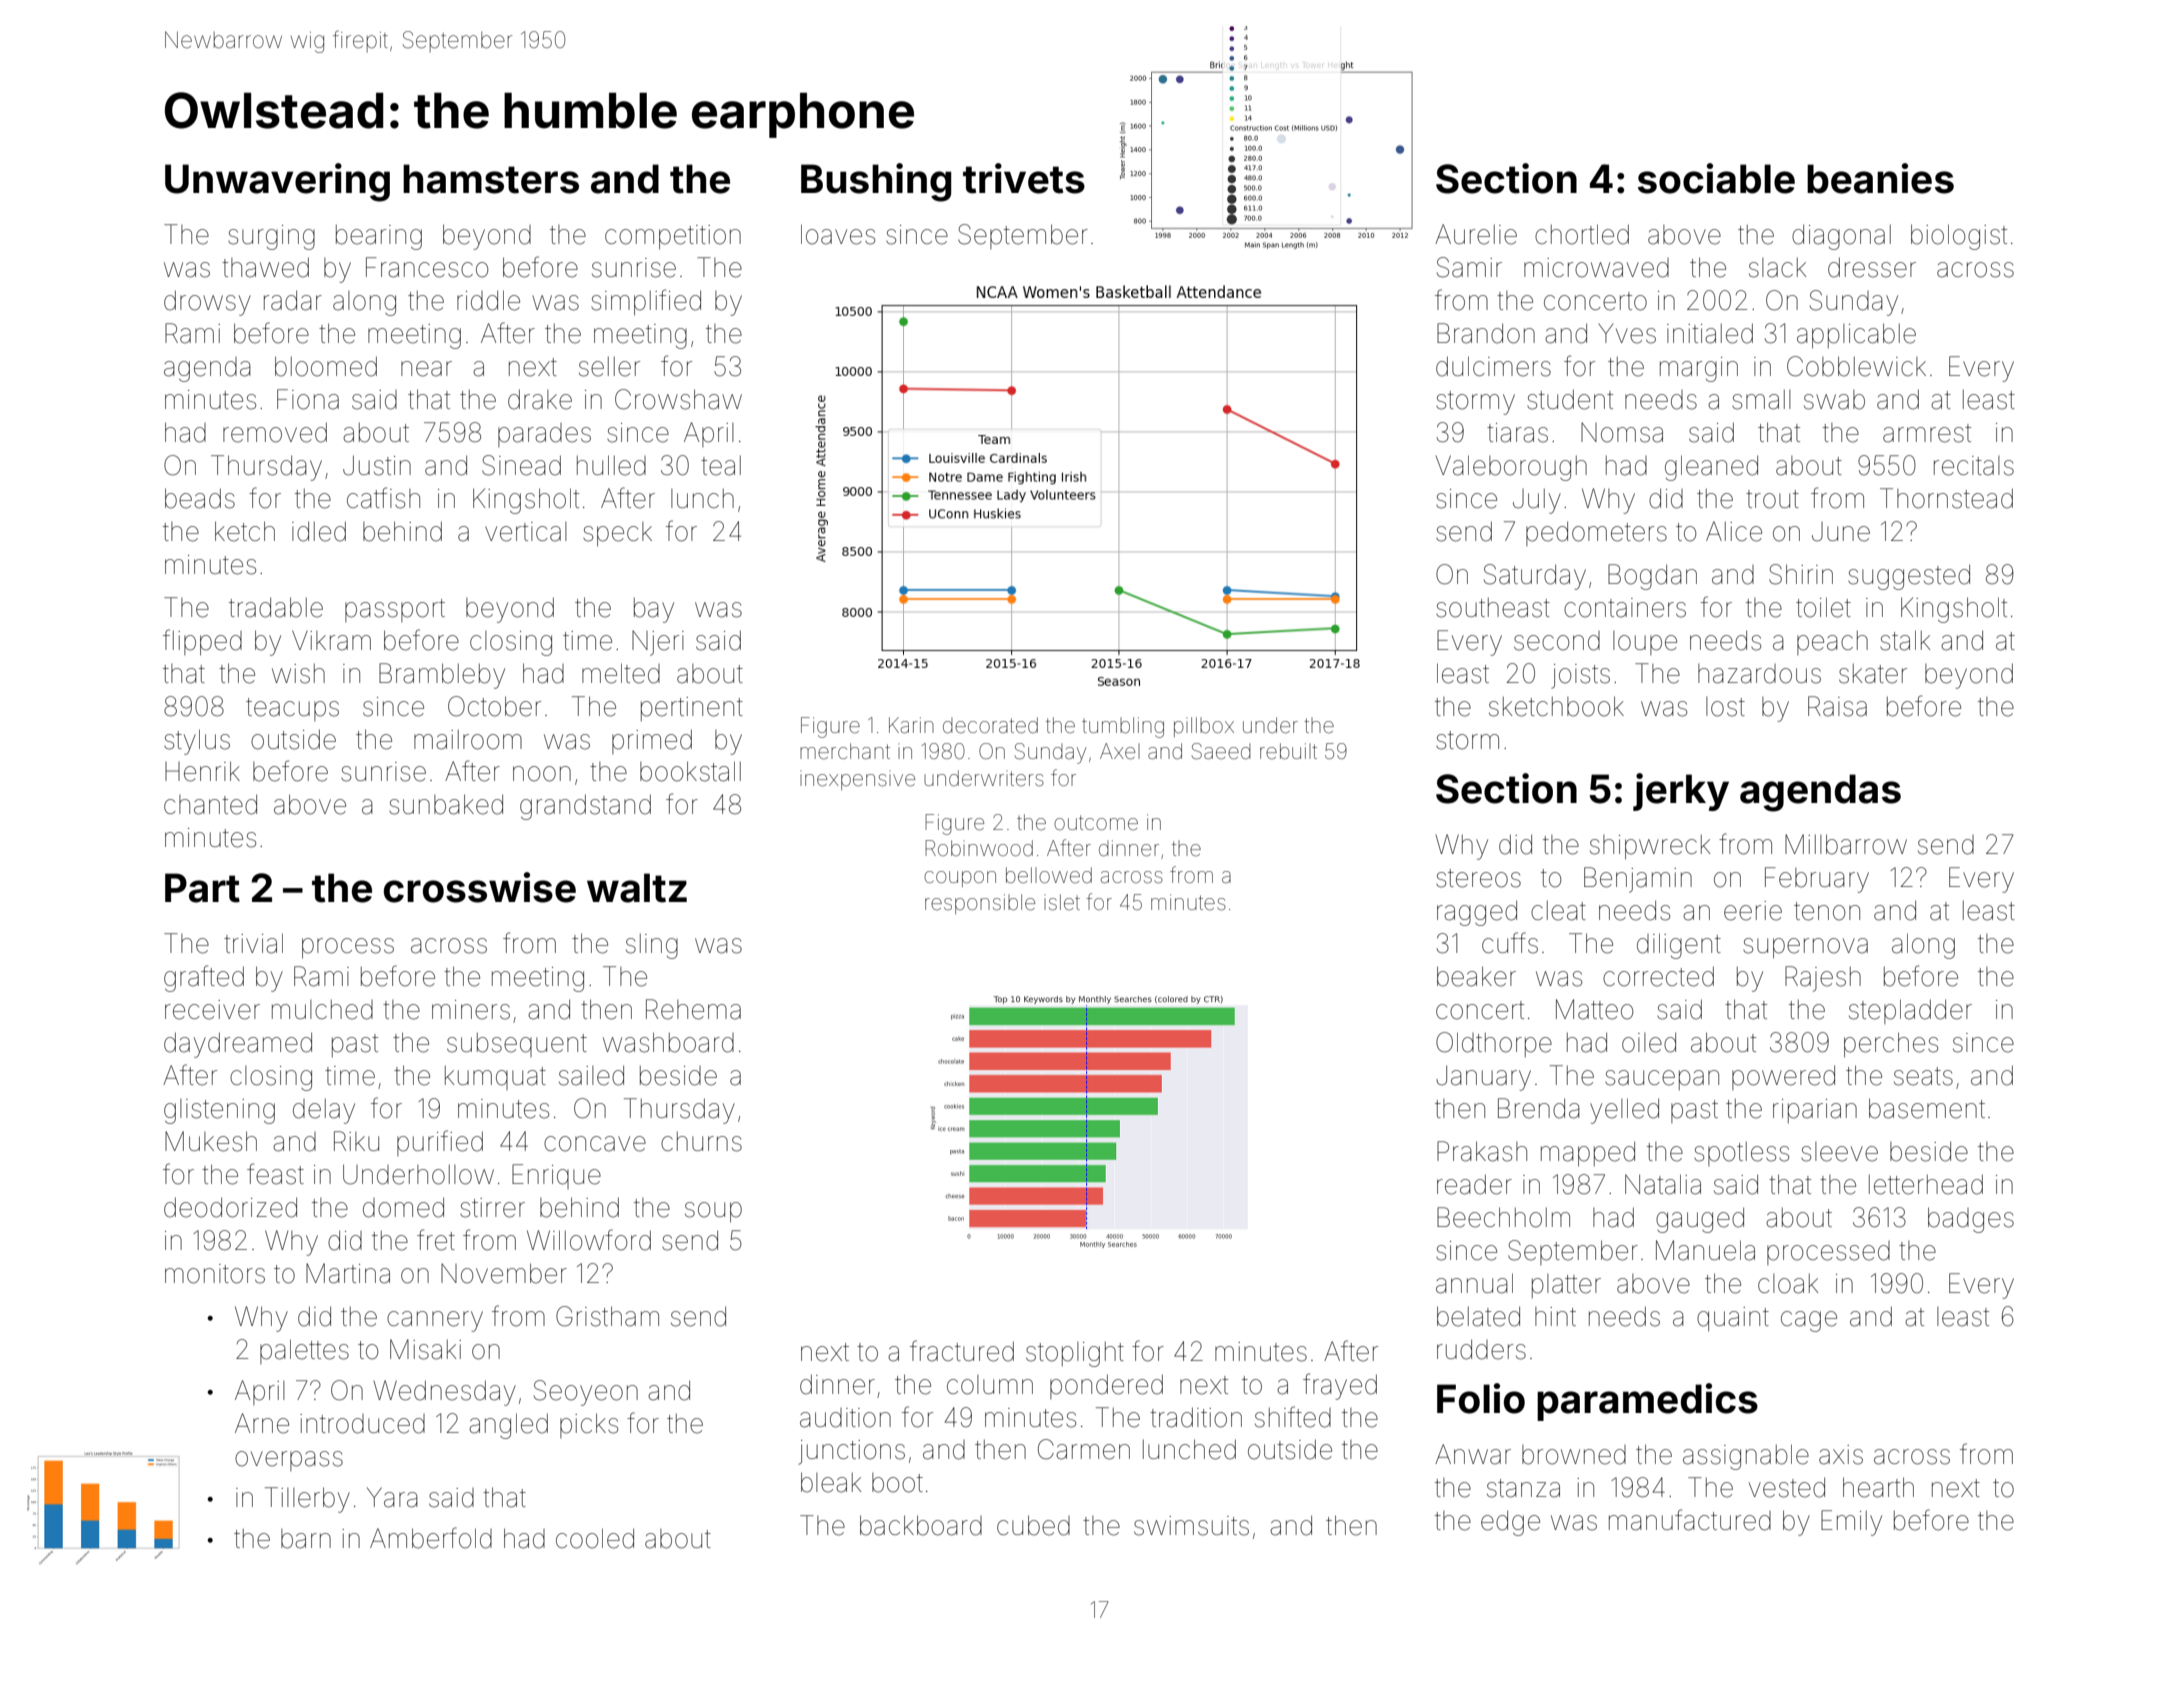 This document has height=1683, width=2178. Describe the element at coordinates (658, 643) in the document. I see `Njeri` at that location.
